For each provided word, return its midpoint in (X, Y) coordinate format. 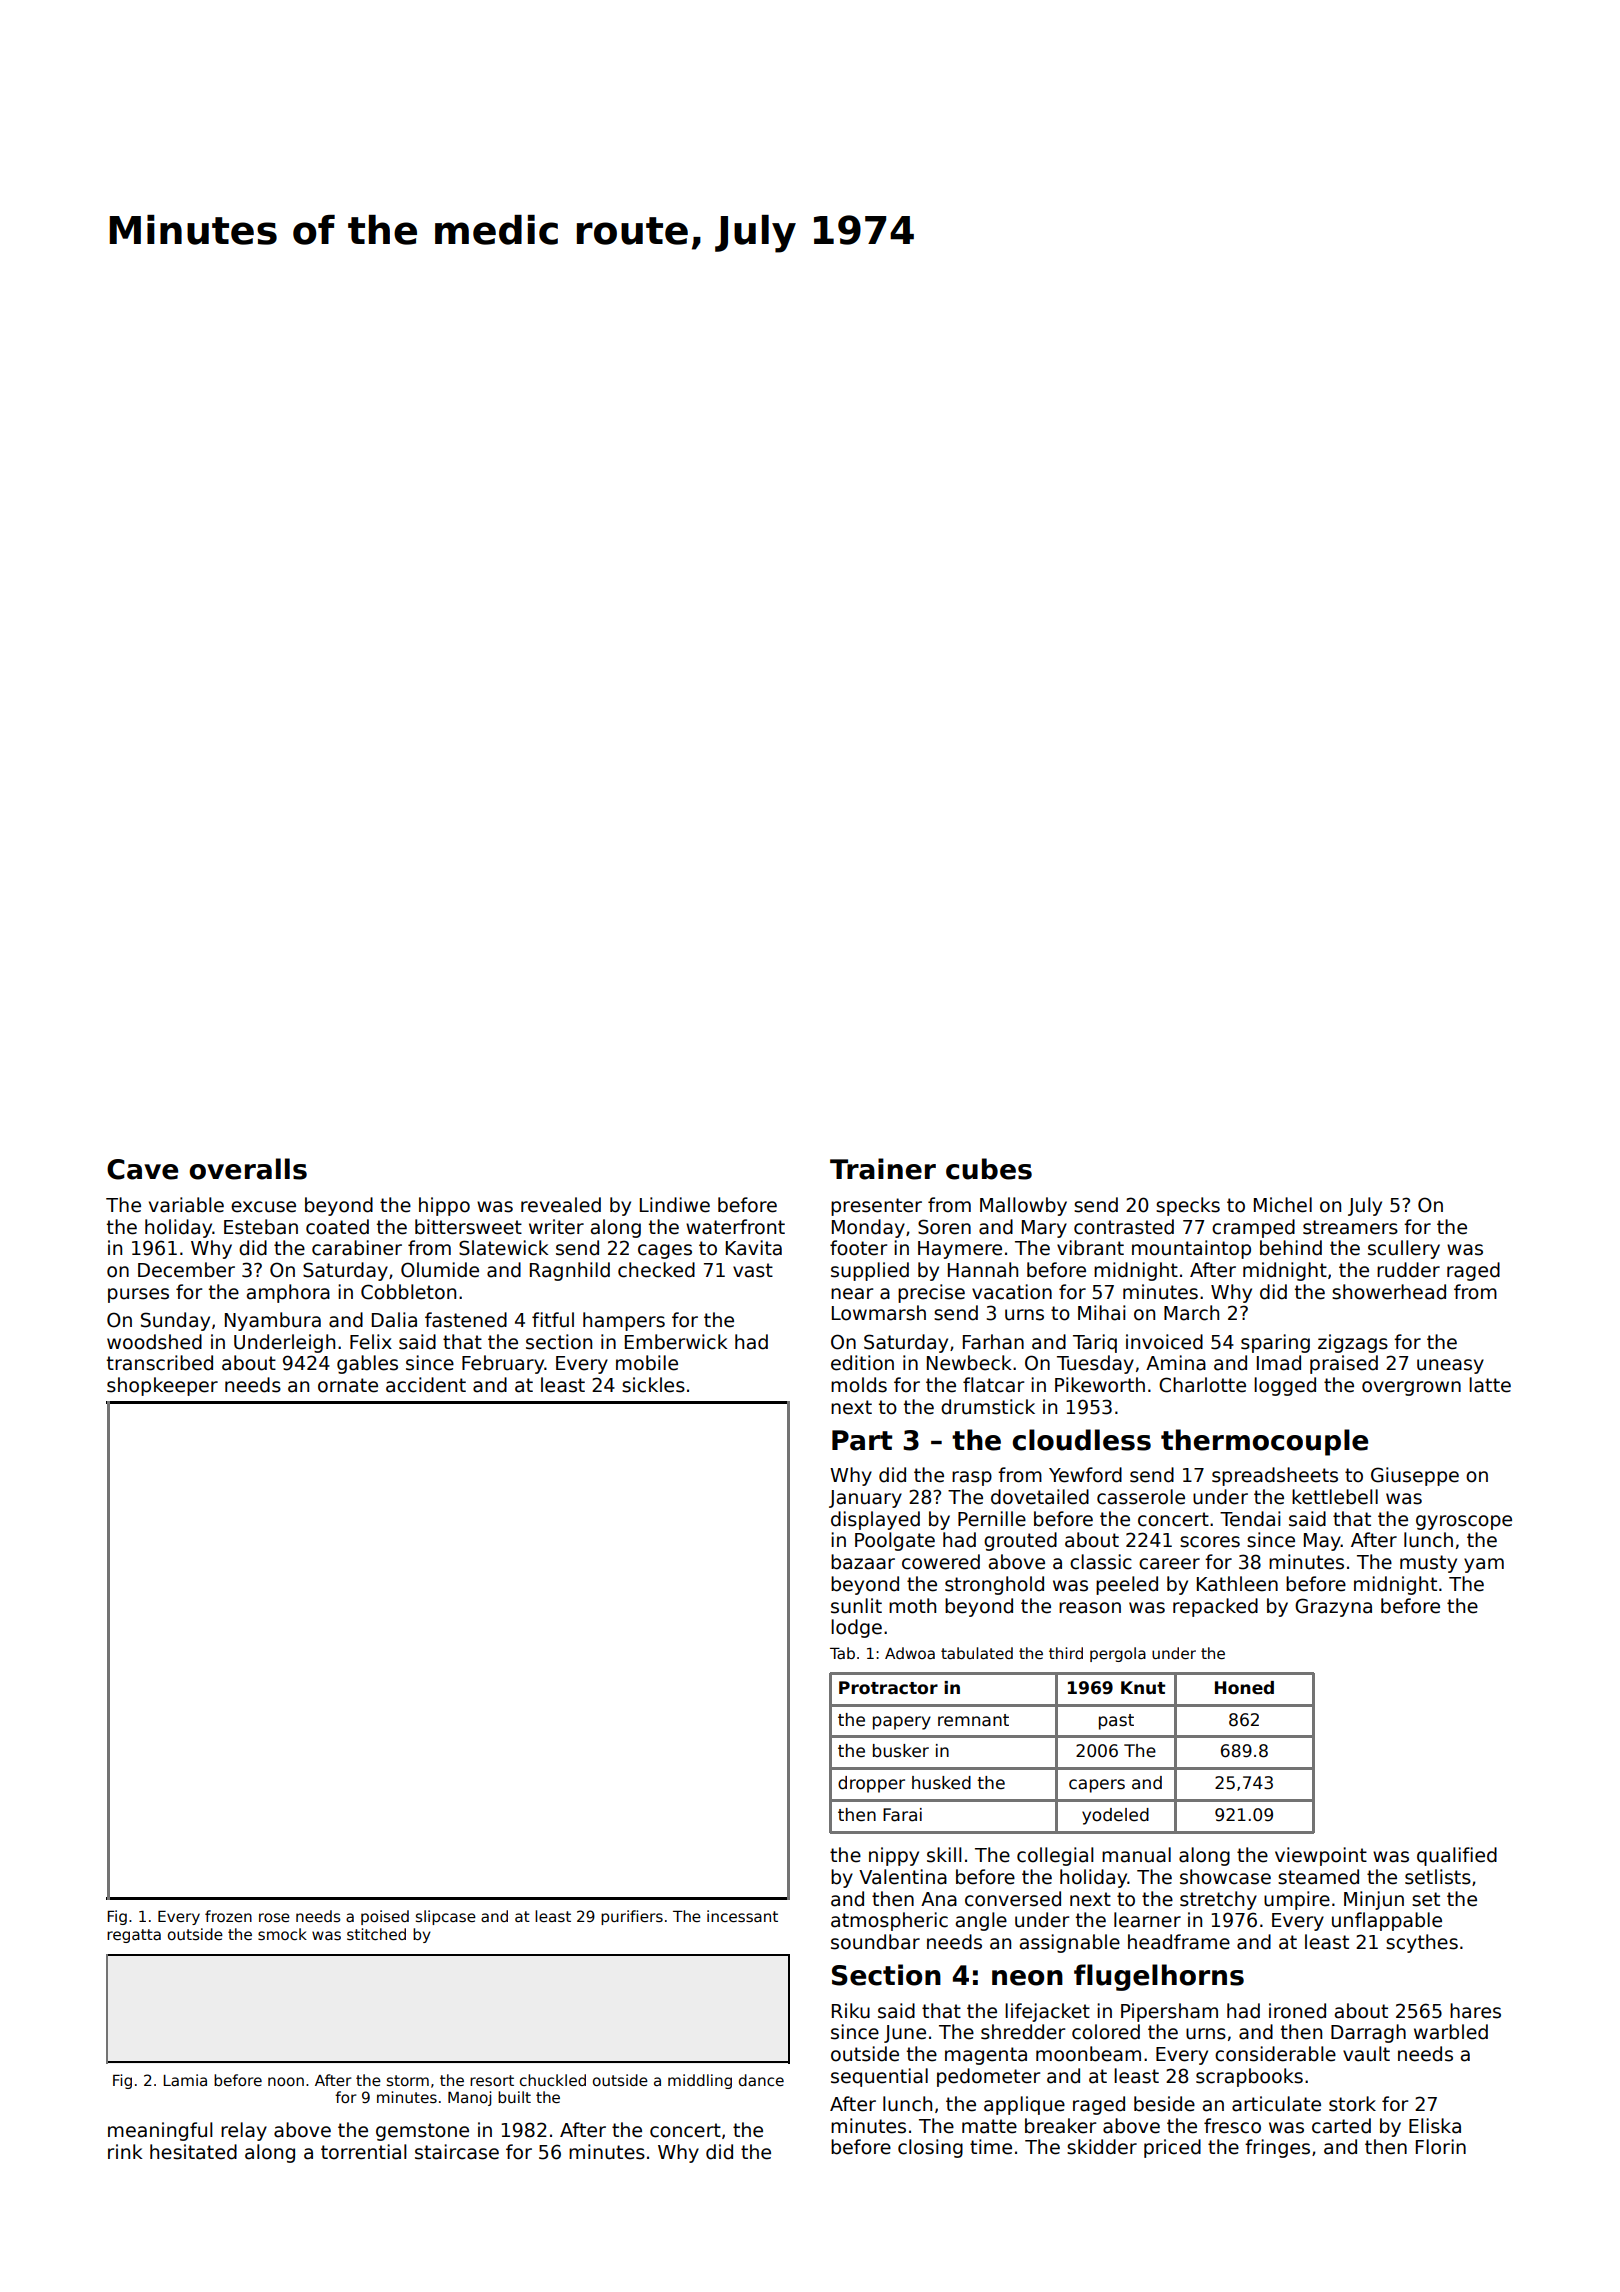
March (1191, 1313)
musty (1428, 1564)
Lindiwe (675, 1205)
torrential (364, 2152)
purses (138, 1295)
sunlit (856, 1606)
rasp (972, 1478)
